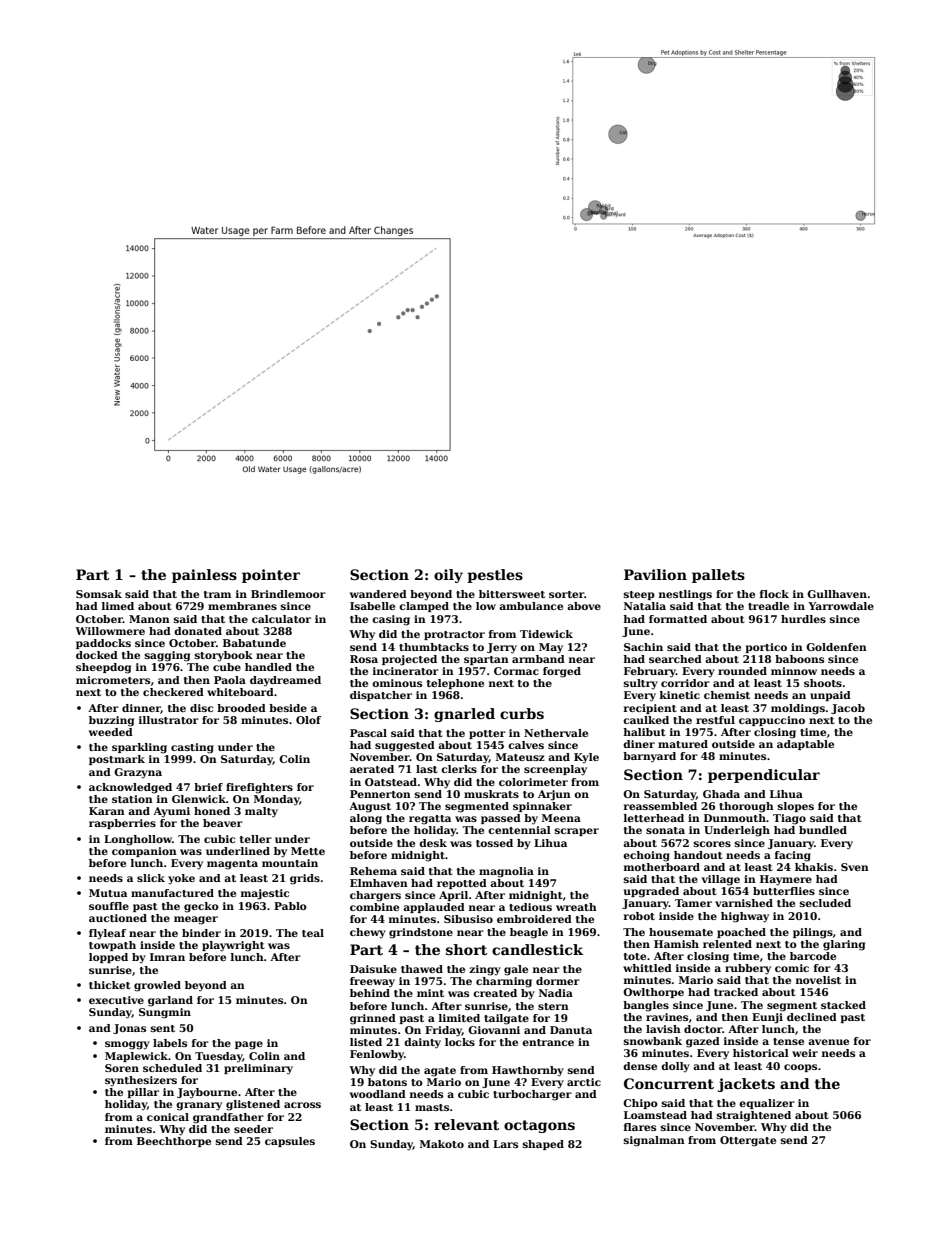 This screenshot has width=952, height=1233. What do you see at coordinates (718, 576) in the screenshot?
I see `pallets` at bounding box center [718, 576].
